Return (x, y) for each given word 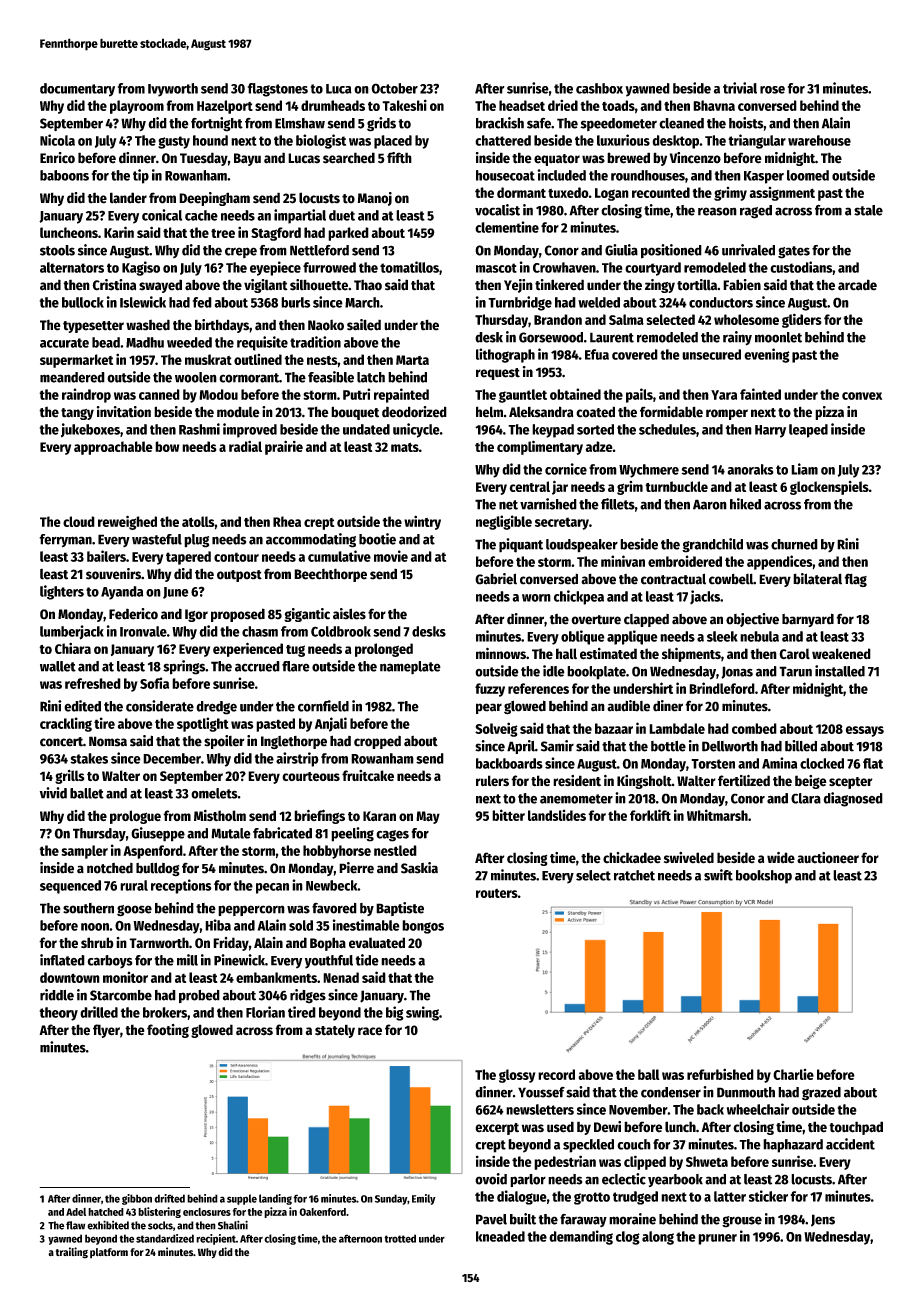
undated (366, 429)
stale (868, 210)
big (395, 1013)
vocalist (497, 210)
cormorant (249, 378)
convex (862, 396)
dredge (216, 708)
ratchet (634, 875)
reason (717, 211)
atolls (198, 521)
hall (566, 653)
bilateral (817, 579)
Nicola (57, 140)
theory (58, 1014)
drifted (169, 1198)
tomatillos (409, 267)
